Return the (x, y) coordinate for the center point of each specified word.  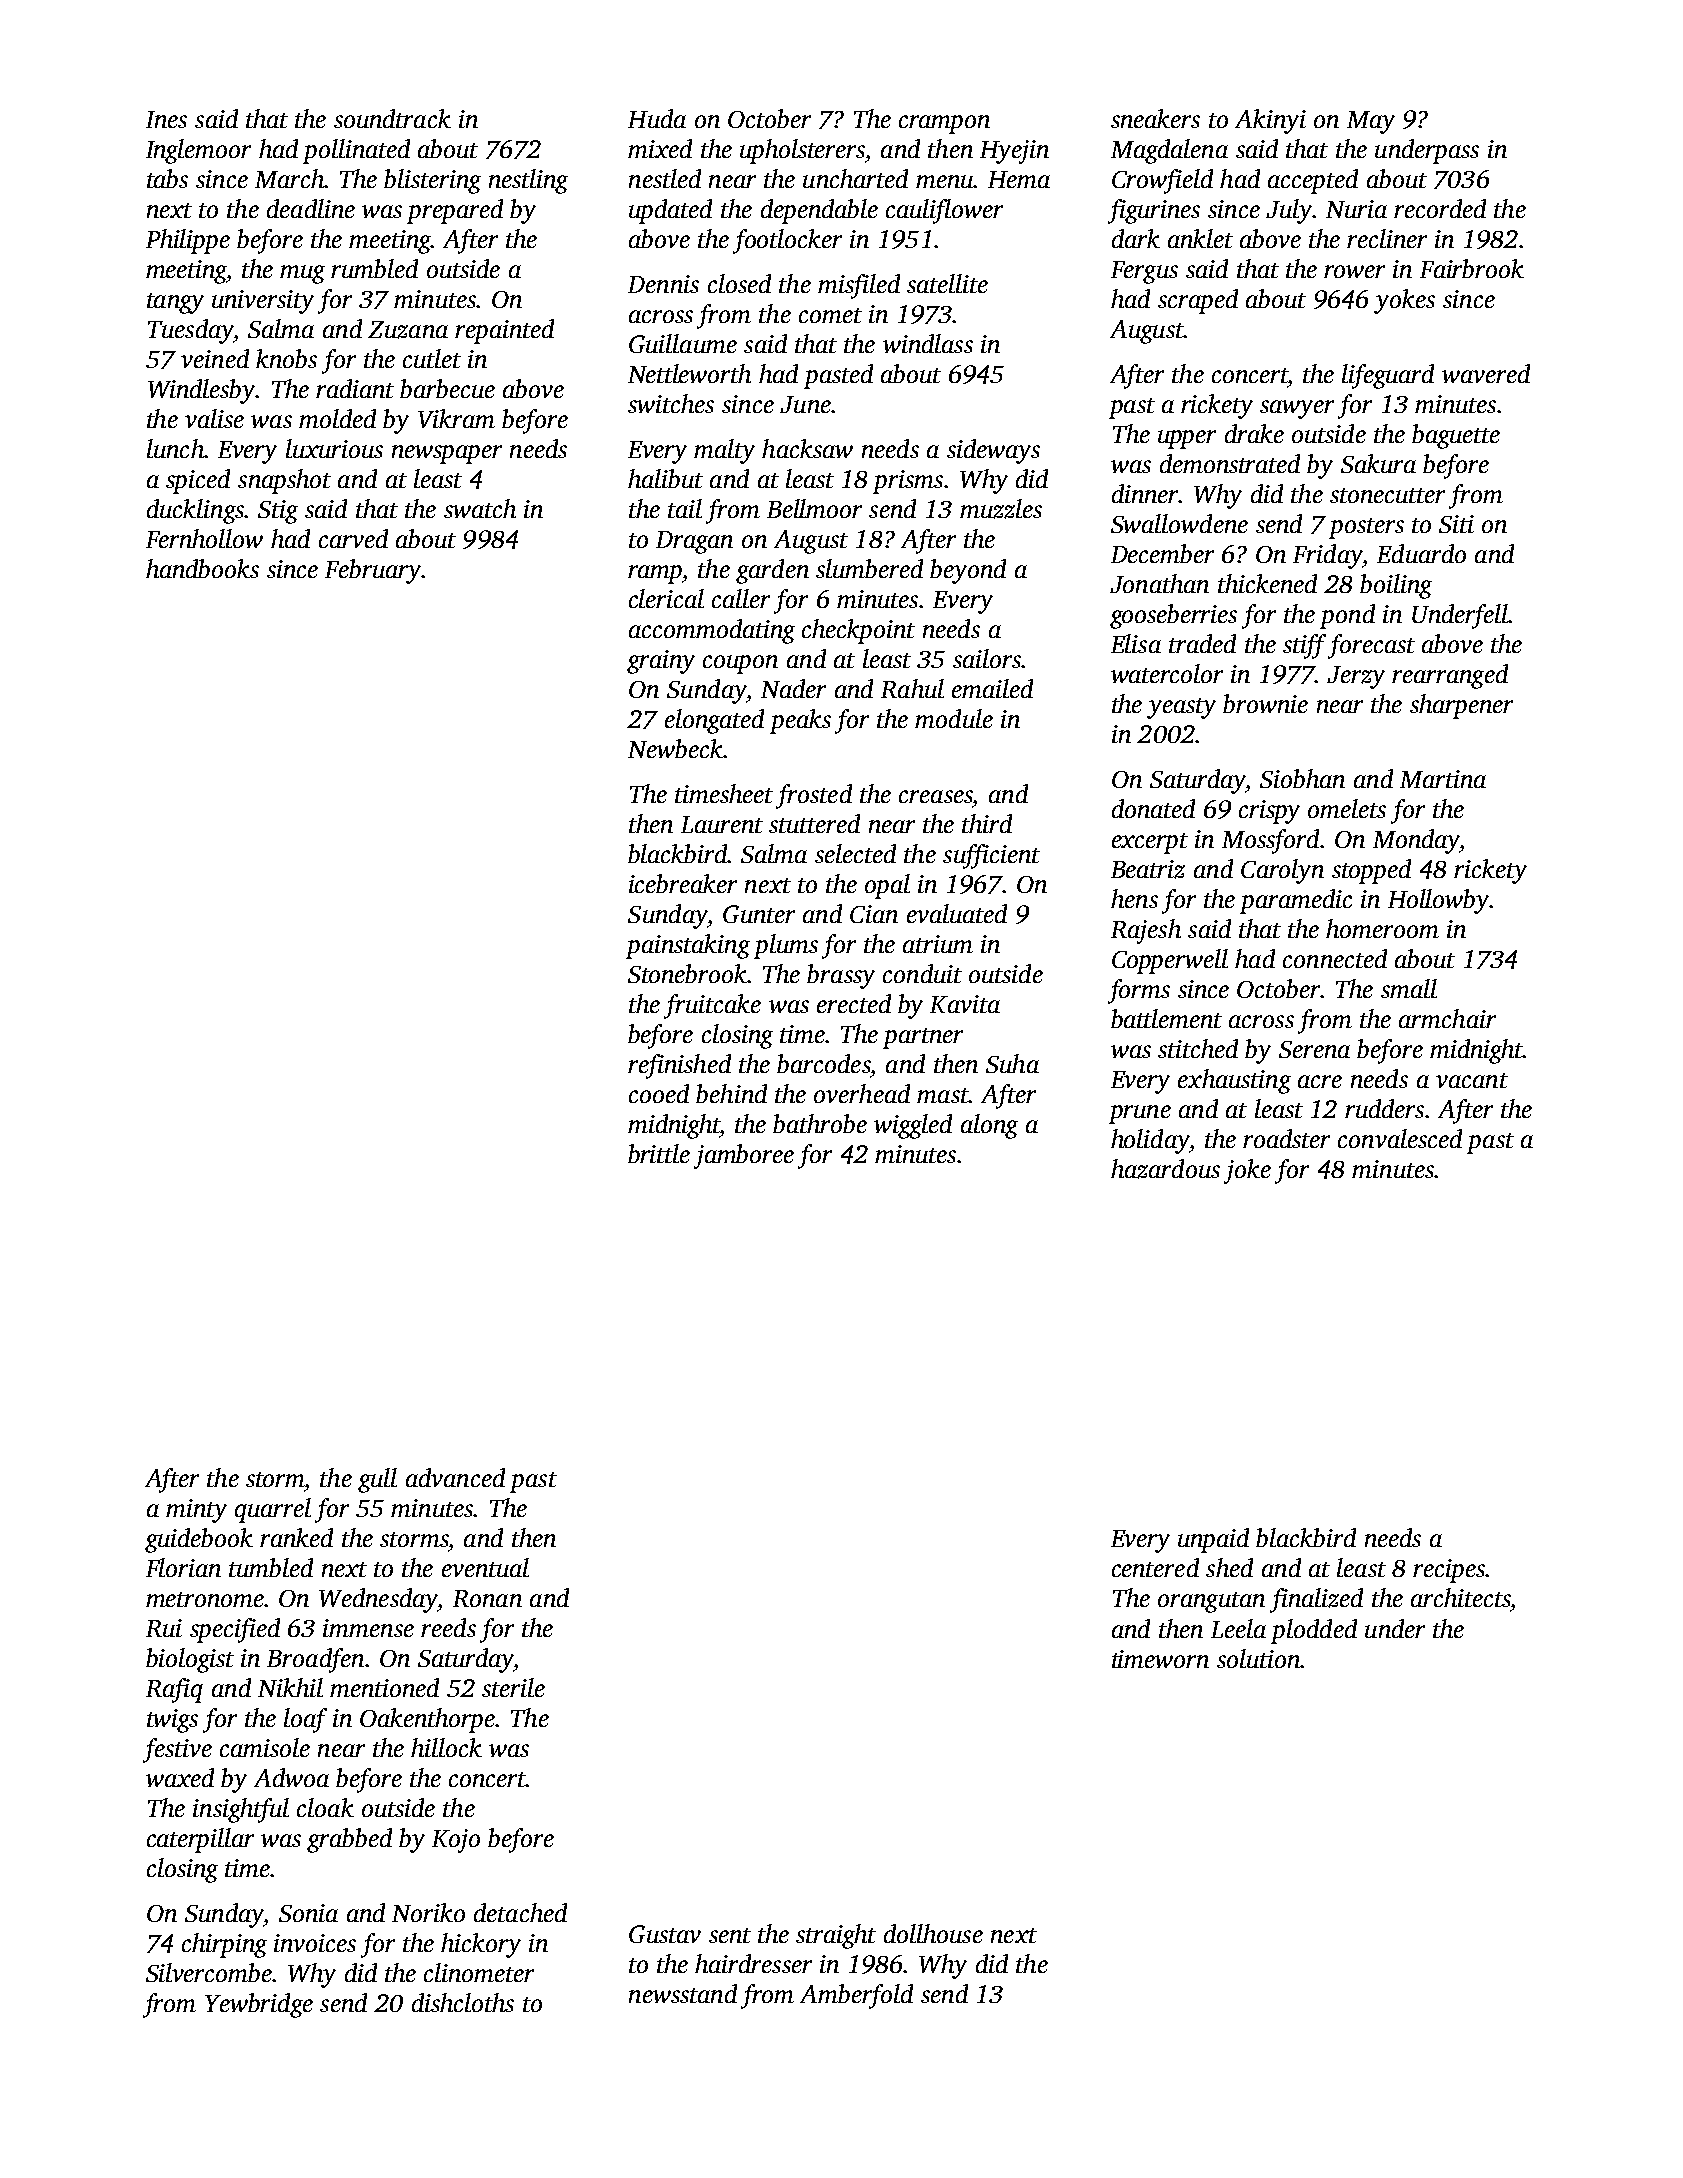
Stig (278, 512)
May (1371, 122)
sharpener (1461, 706)
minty (196, 1511)
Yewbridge (259, 2005)
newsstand (683, 1993)
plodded (1314, 1631)
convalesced (1400, 1138)
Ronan (487, 1598)
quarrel (273, 1510)
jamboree (744, 1156)
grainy (661, 662)
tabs (167, 178)
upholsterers (802, 151)
